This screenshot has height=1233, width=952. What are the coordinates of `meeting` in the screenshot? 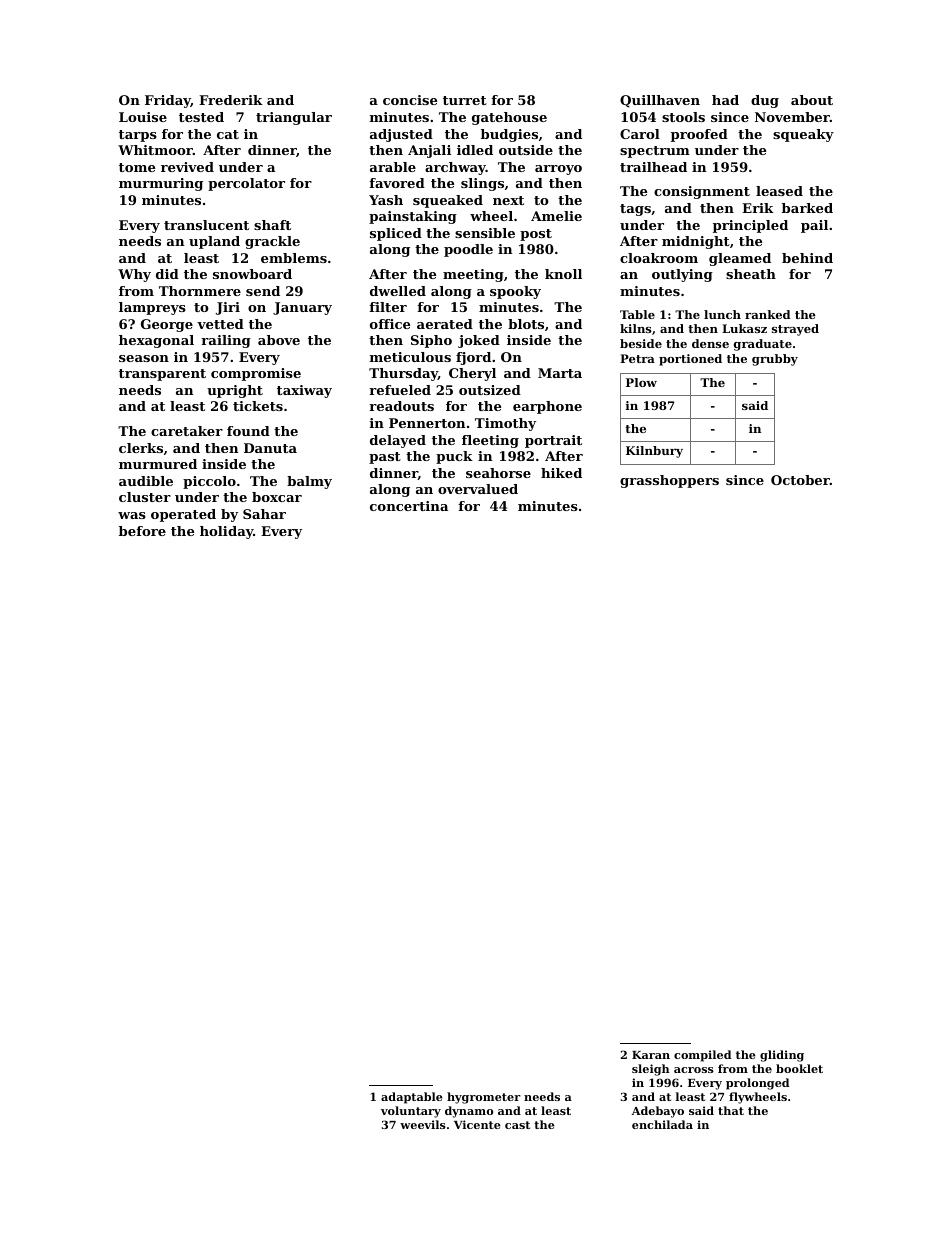 It's located at (473, 275).
